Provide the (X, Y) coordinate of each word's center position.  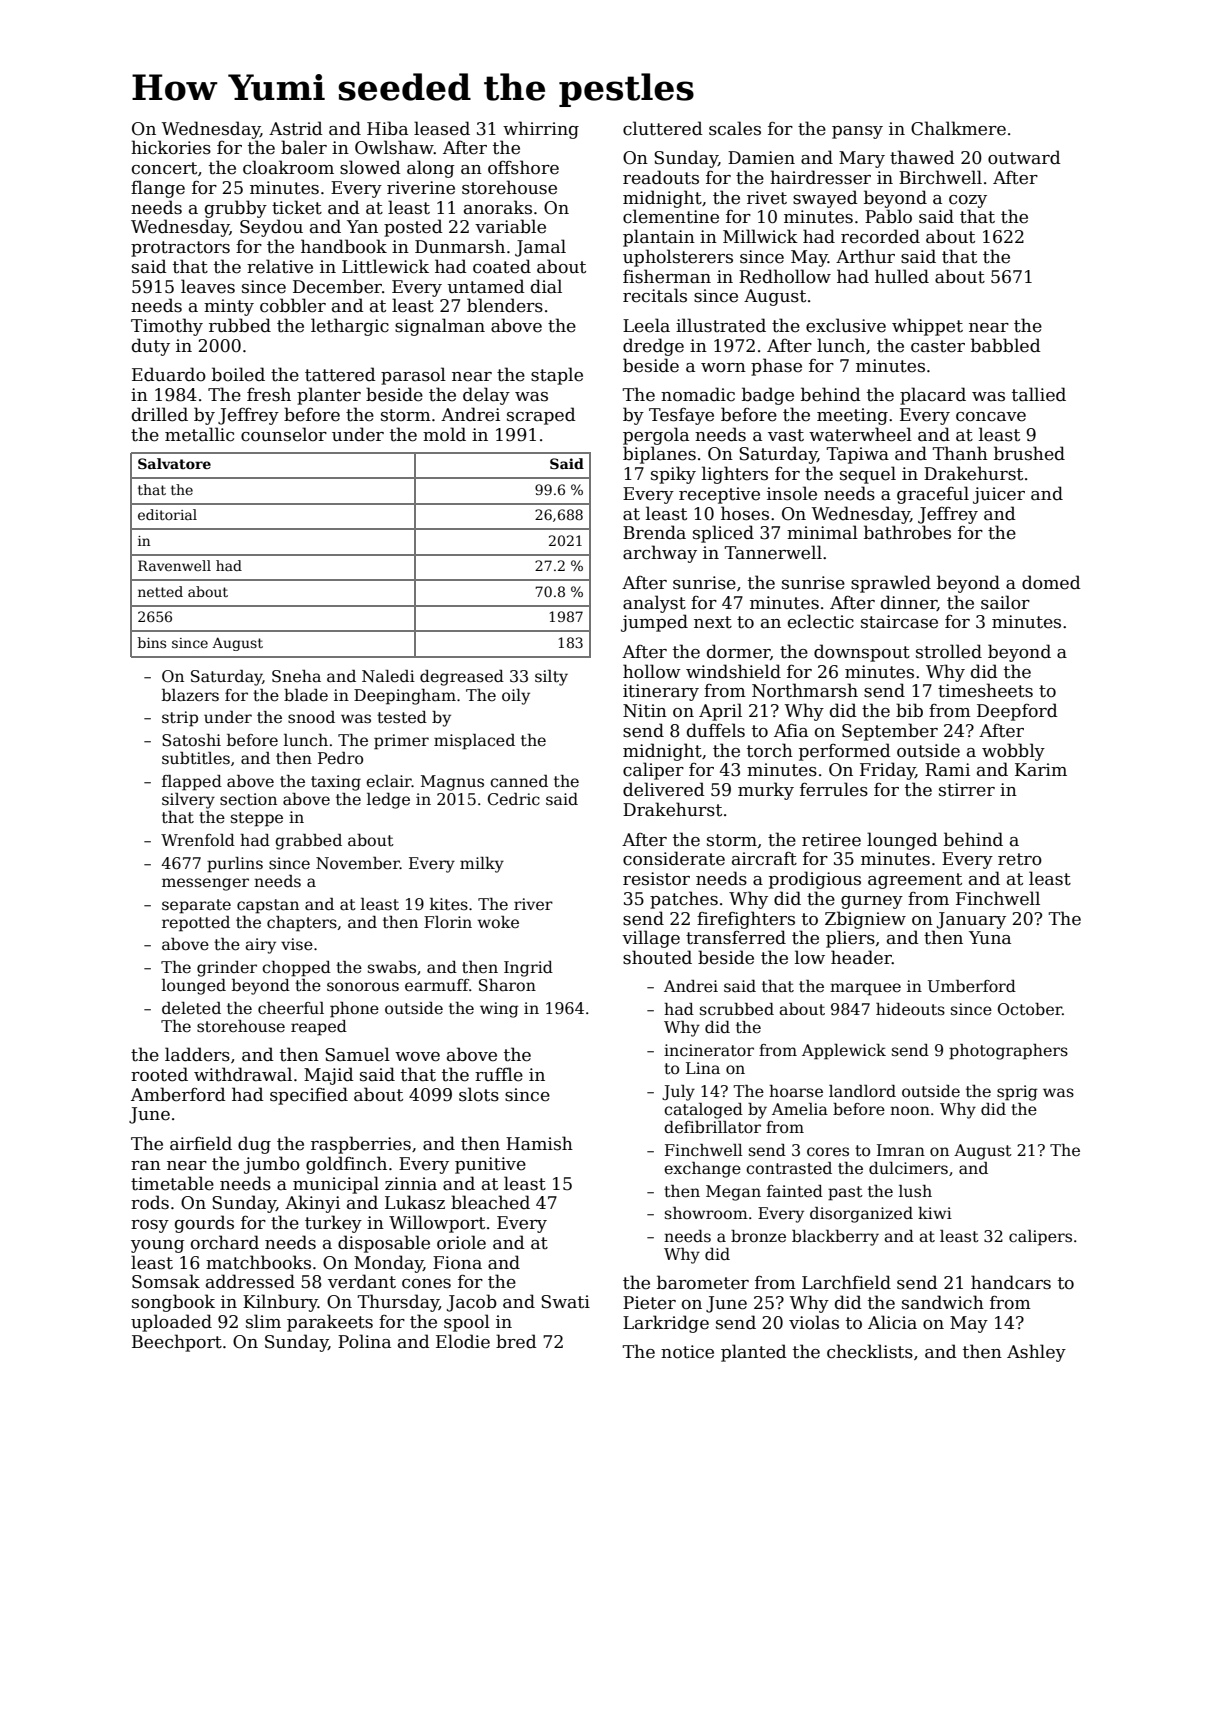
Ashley (1036, 1353)
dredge (653, 347)
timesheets (985, 690)
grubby (236, 209)
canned (519, 781)
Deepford (1017, 712)
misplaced (474, 742)
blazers (190, 695)
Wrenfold (198, 840)
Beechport (177, 1343)
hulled (902, 276)
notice (687, 1352)
